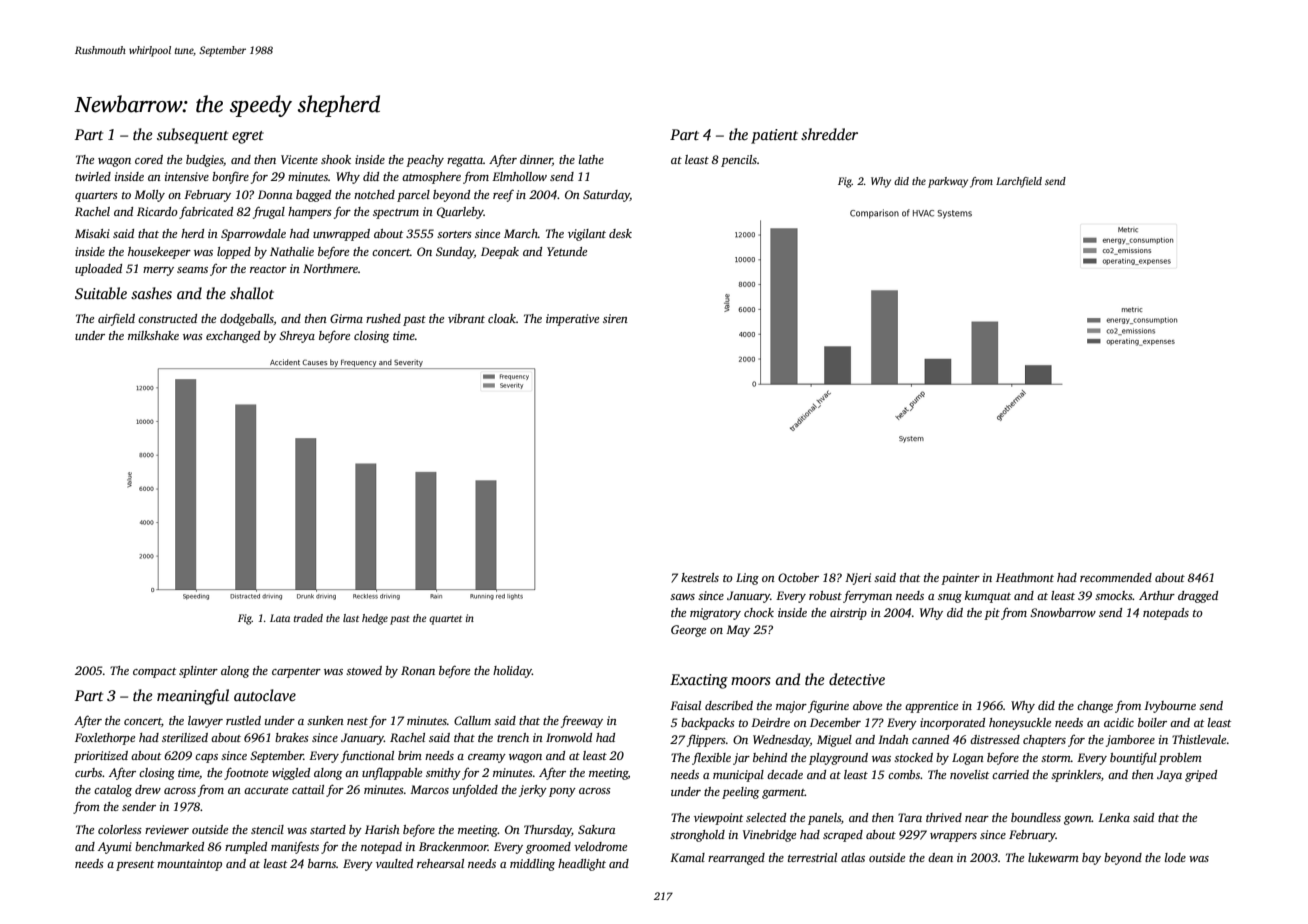 The height and width of the screenshot is (924, 1308). What do you see at coordinates (265, 695) in the screenshot?
I see `autoclave` at bounding box center [265, 695].
